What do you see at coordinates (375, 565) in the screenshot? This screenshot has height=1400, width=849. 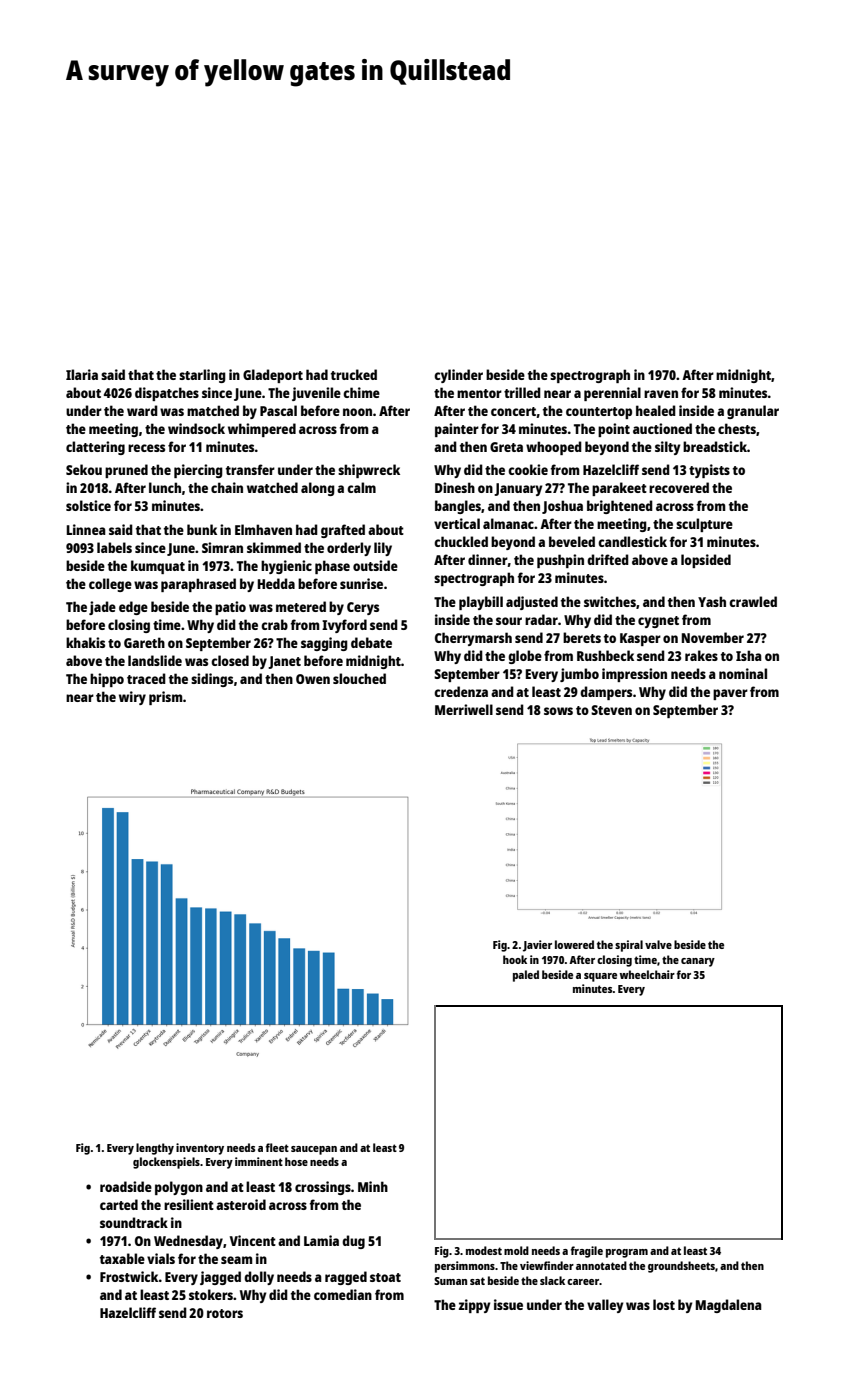 I see `outside` at bounding box center [375, 565].
